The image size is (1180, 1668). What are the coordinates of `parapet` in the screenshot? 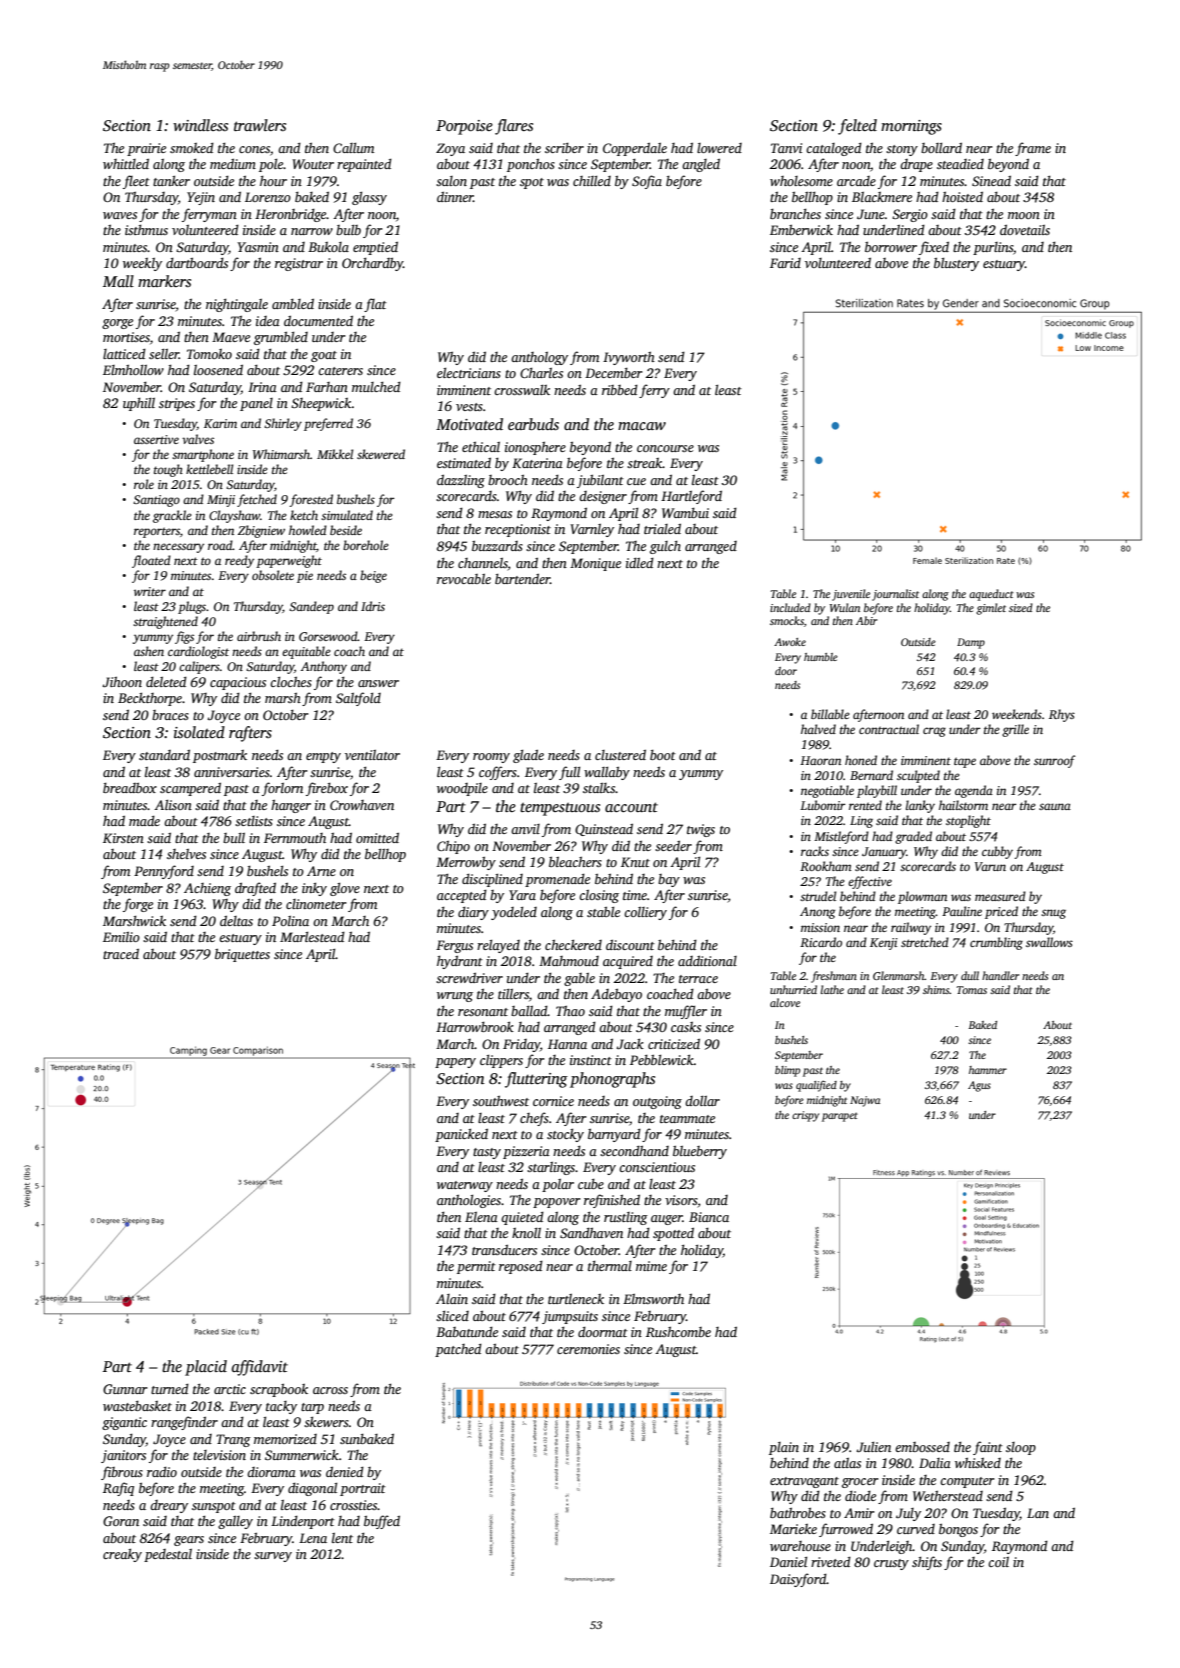 It's located at (840, 1117).
